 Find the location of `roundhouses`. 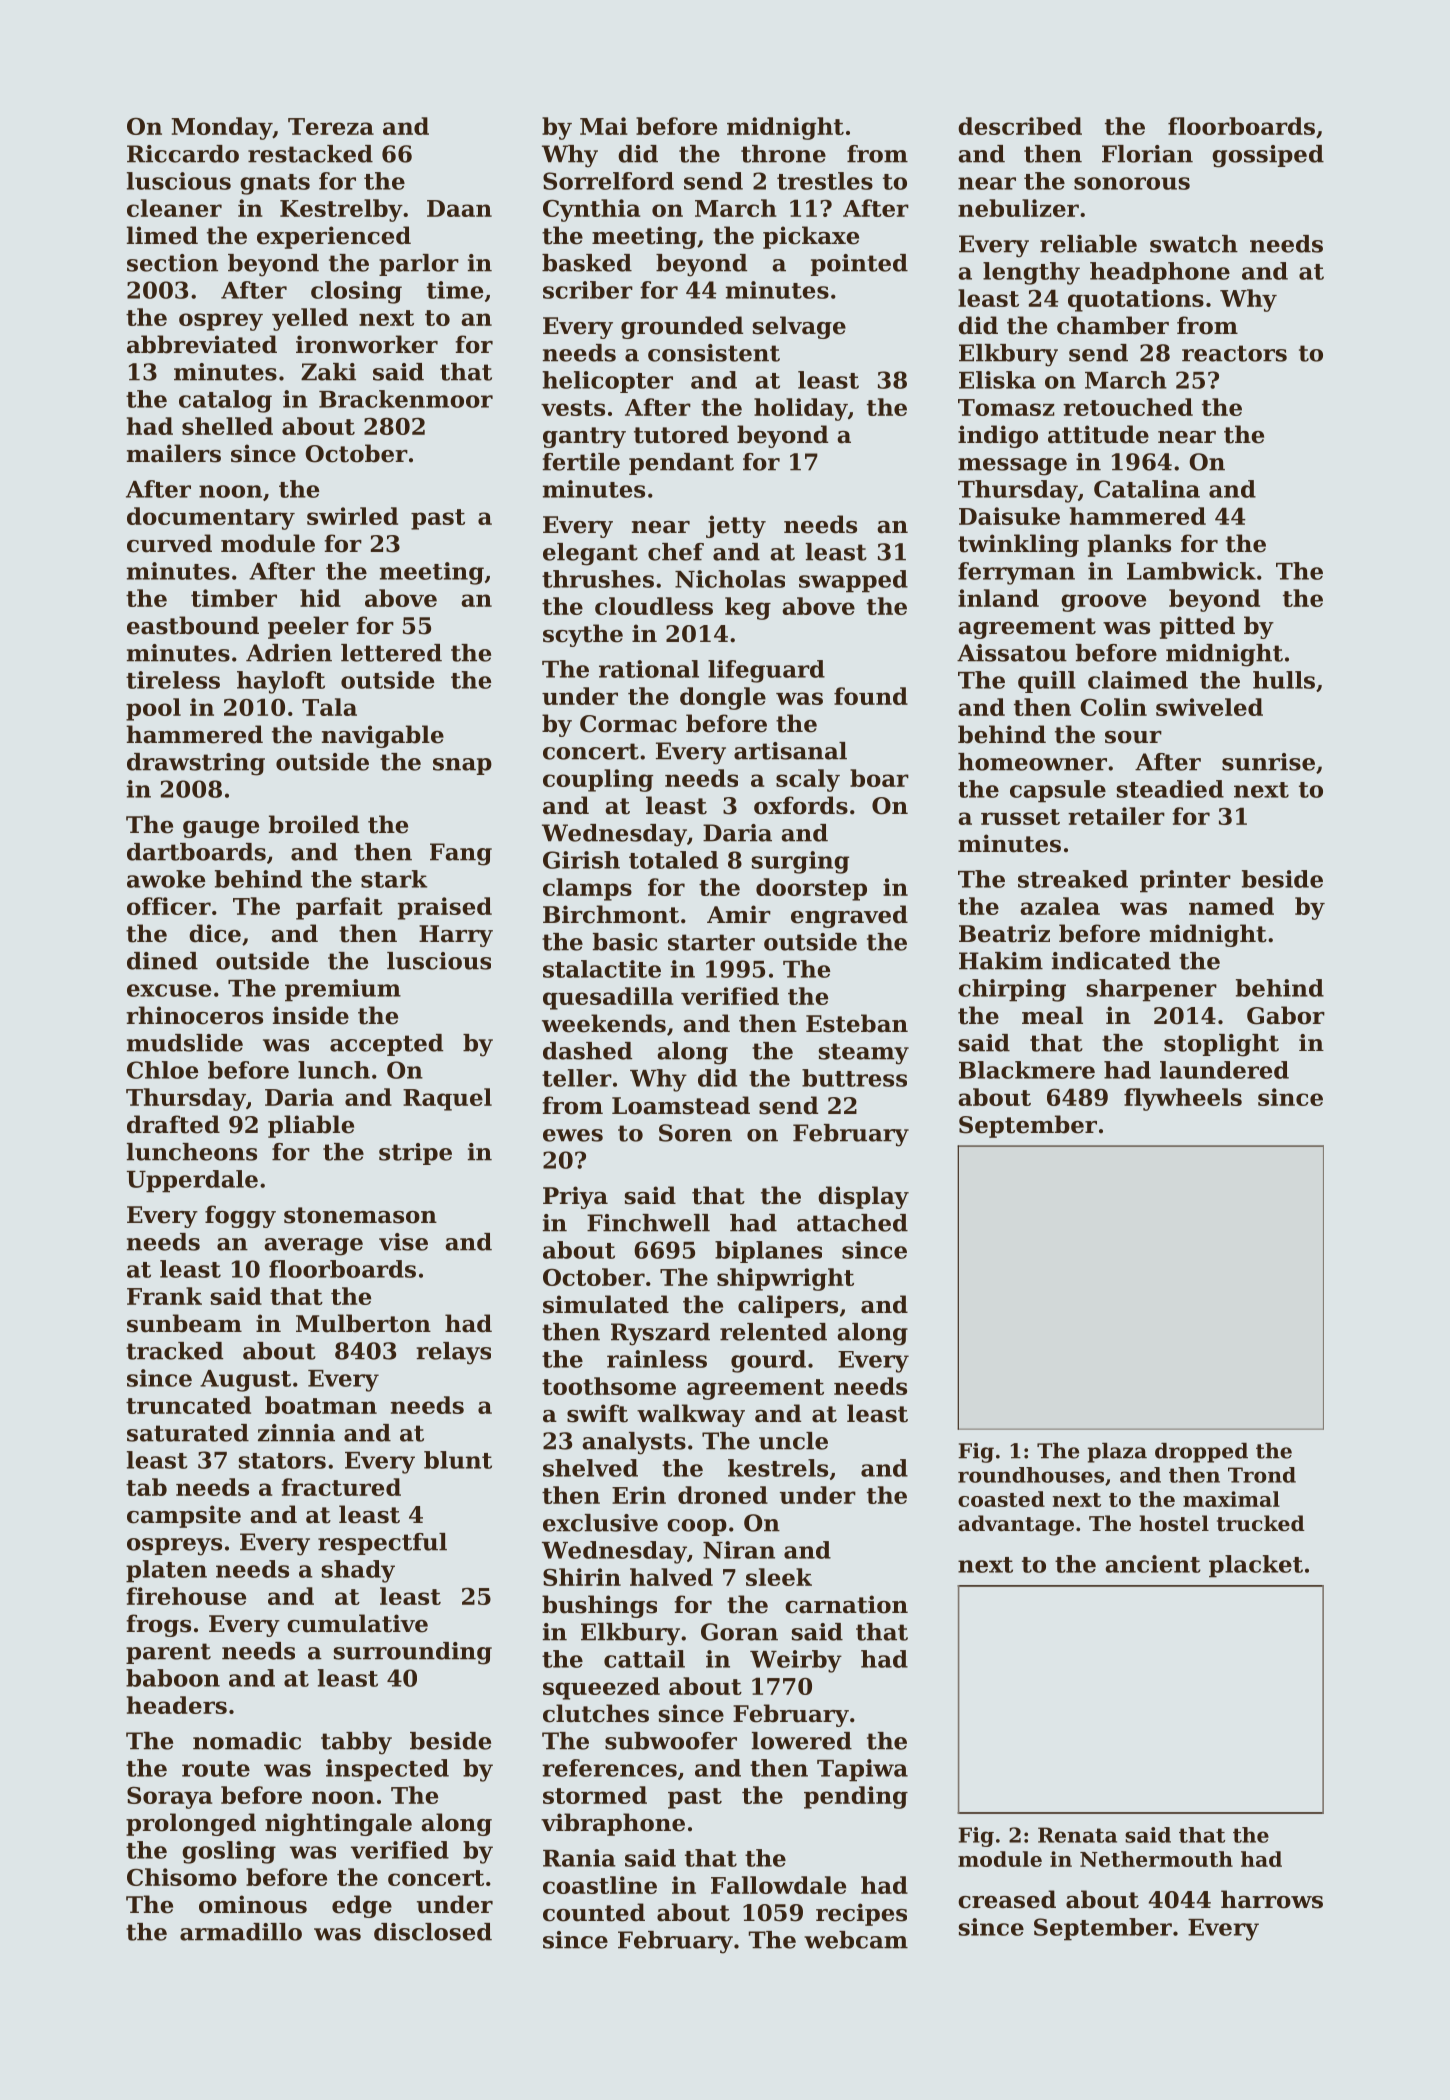

roundhouses is located at coordinates (1031, 1475).
